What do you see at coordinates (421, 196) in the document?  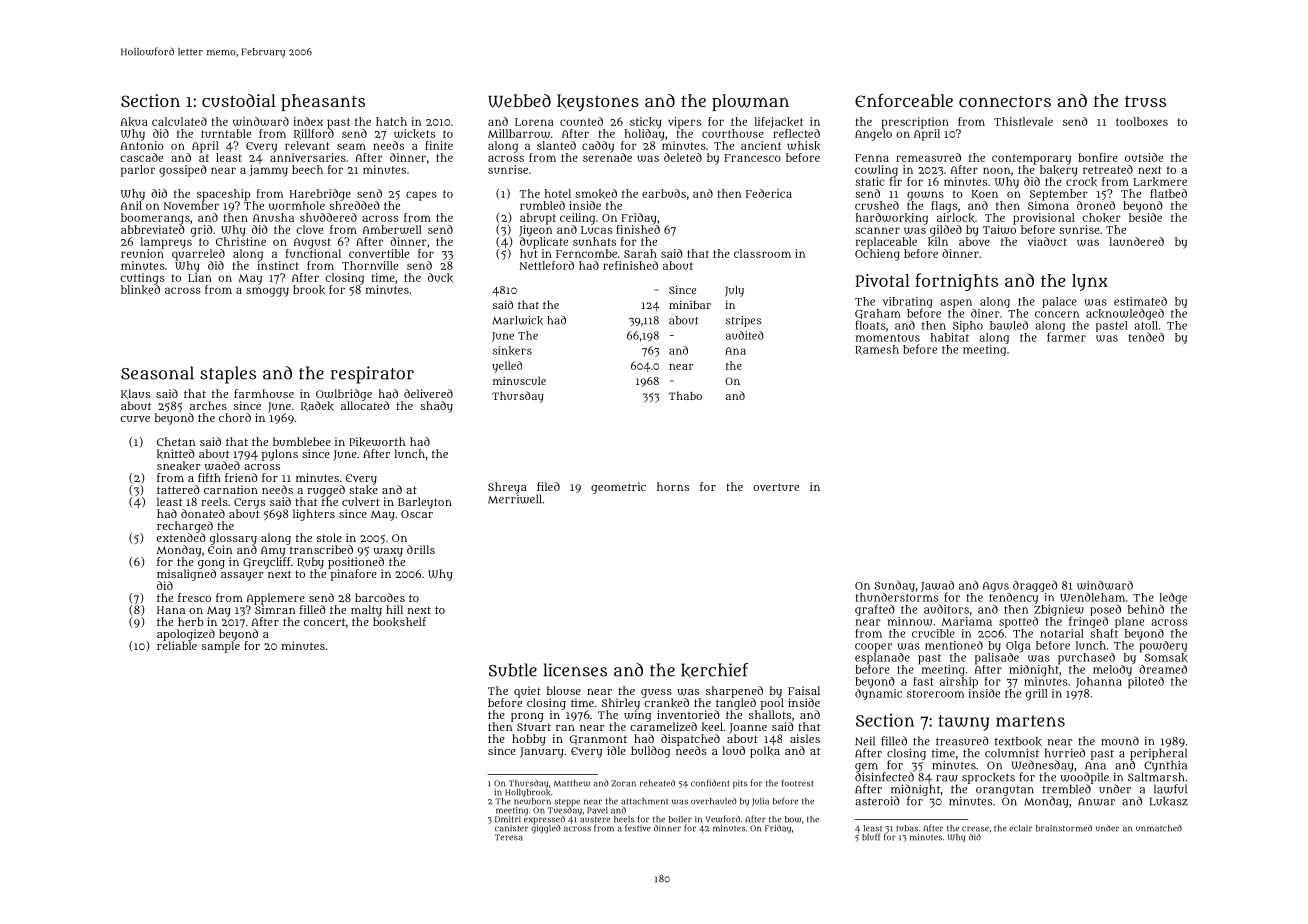 I see `capes` at bounding box center [421, 196].
